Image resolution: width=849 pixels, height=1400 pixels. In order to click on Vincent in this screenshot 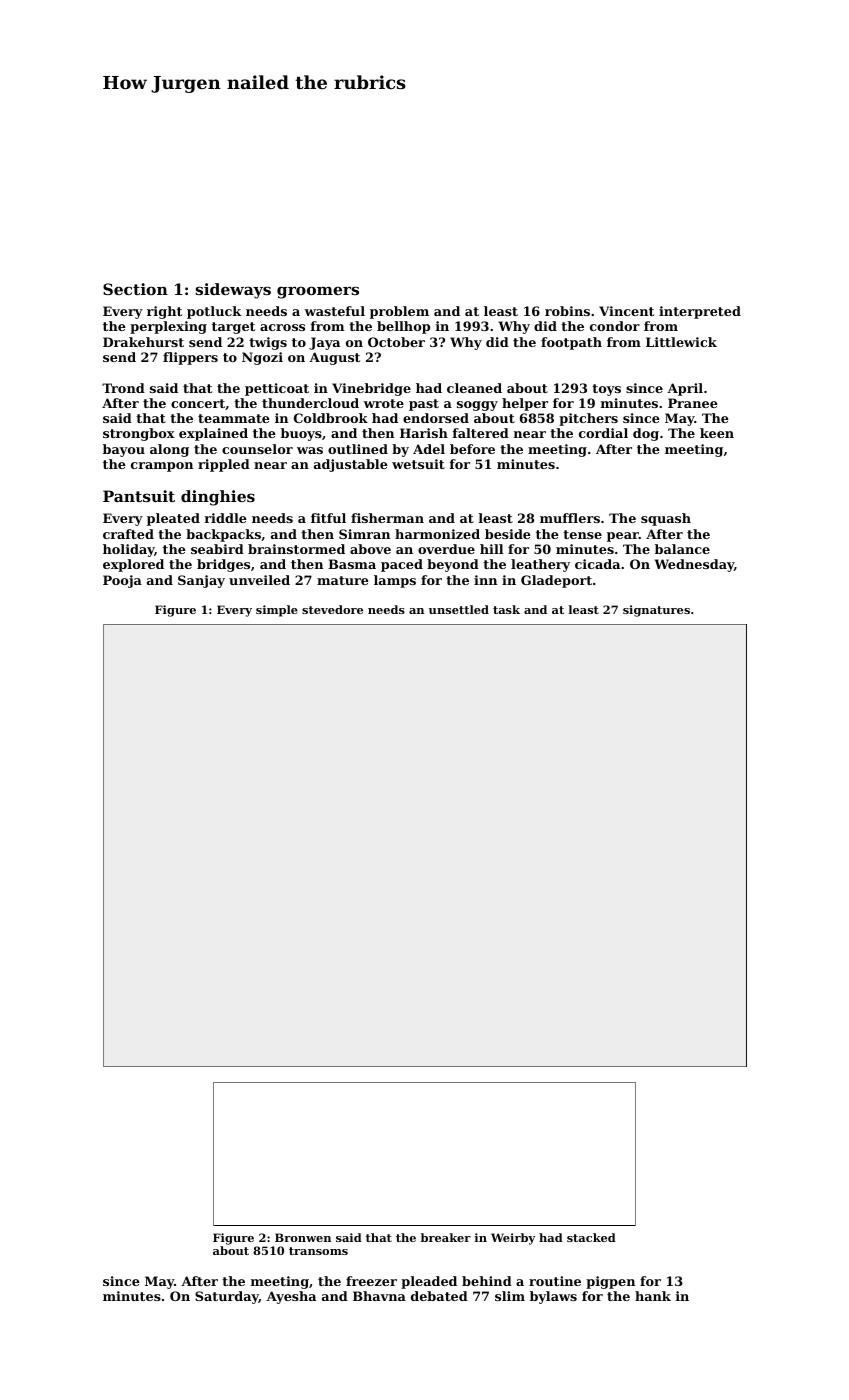, I will do `click(626, 311)`.
